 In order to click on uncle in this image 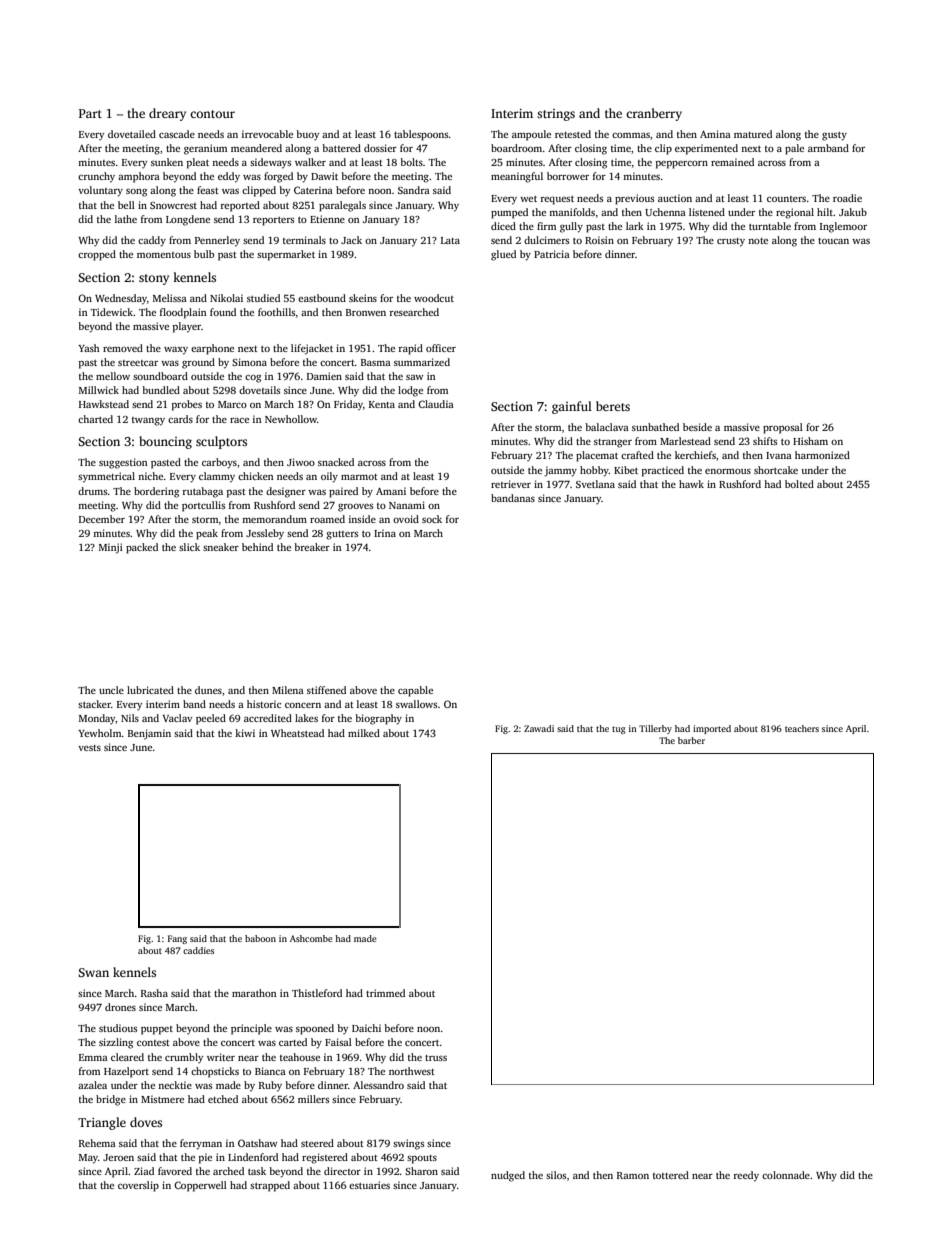, I will do `click(111, 690)`.
